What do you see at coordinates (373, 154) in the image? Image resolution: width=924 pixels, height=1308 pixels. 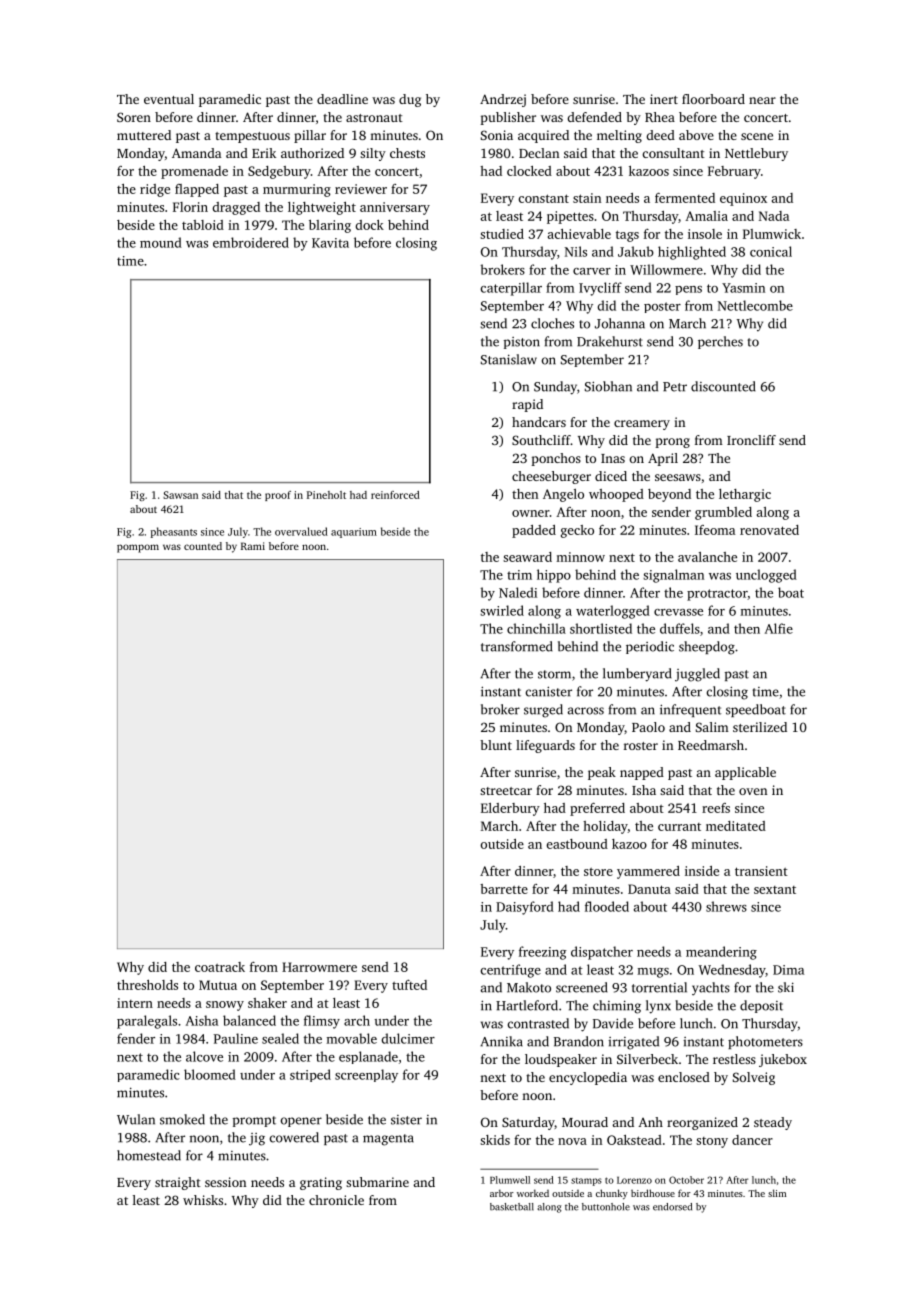 I see `silty` at bounding box center [373, 154].
